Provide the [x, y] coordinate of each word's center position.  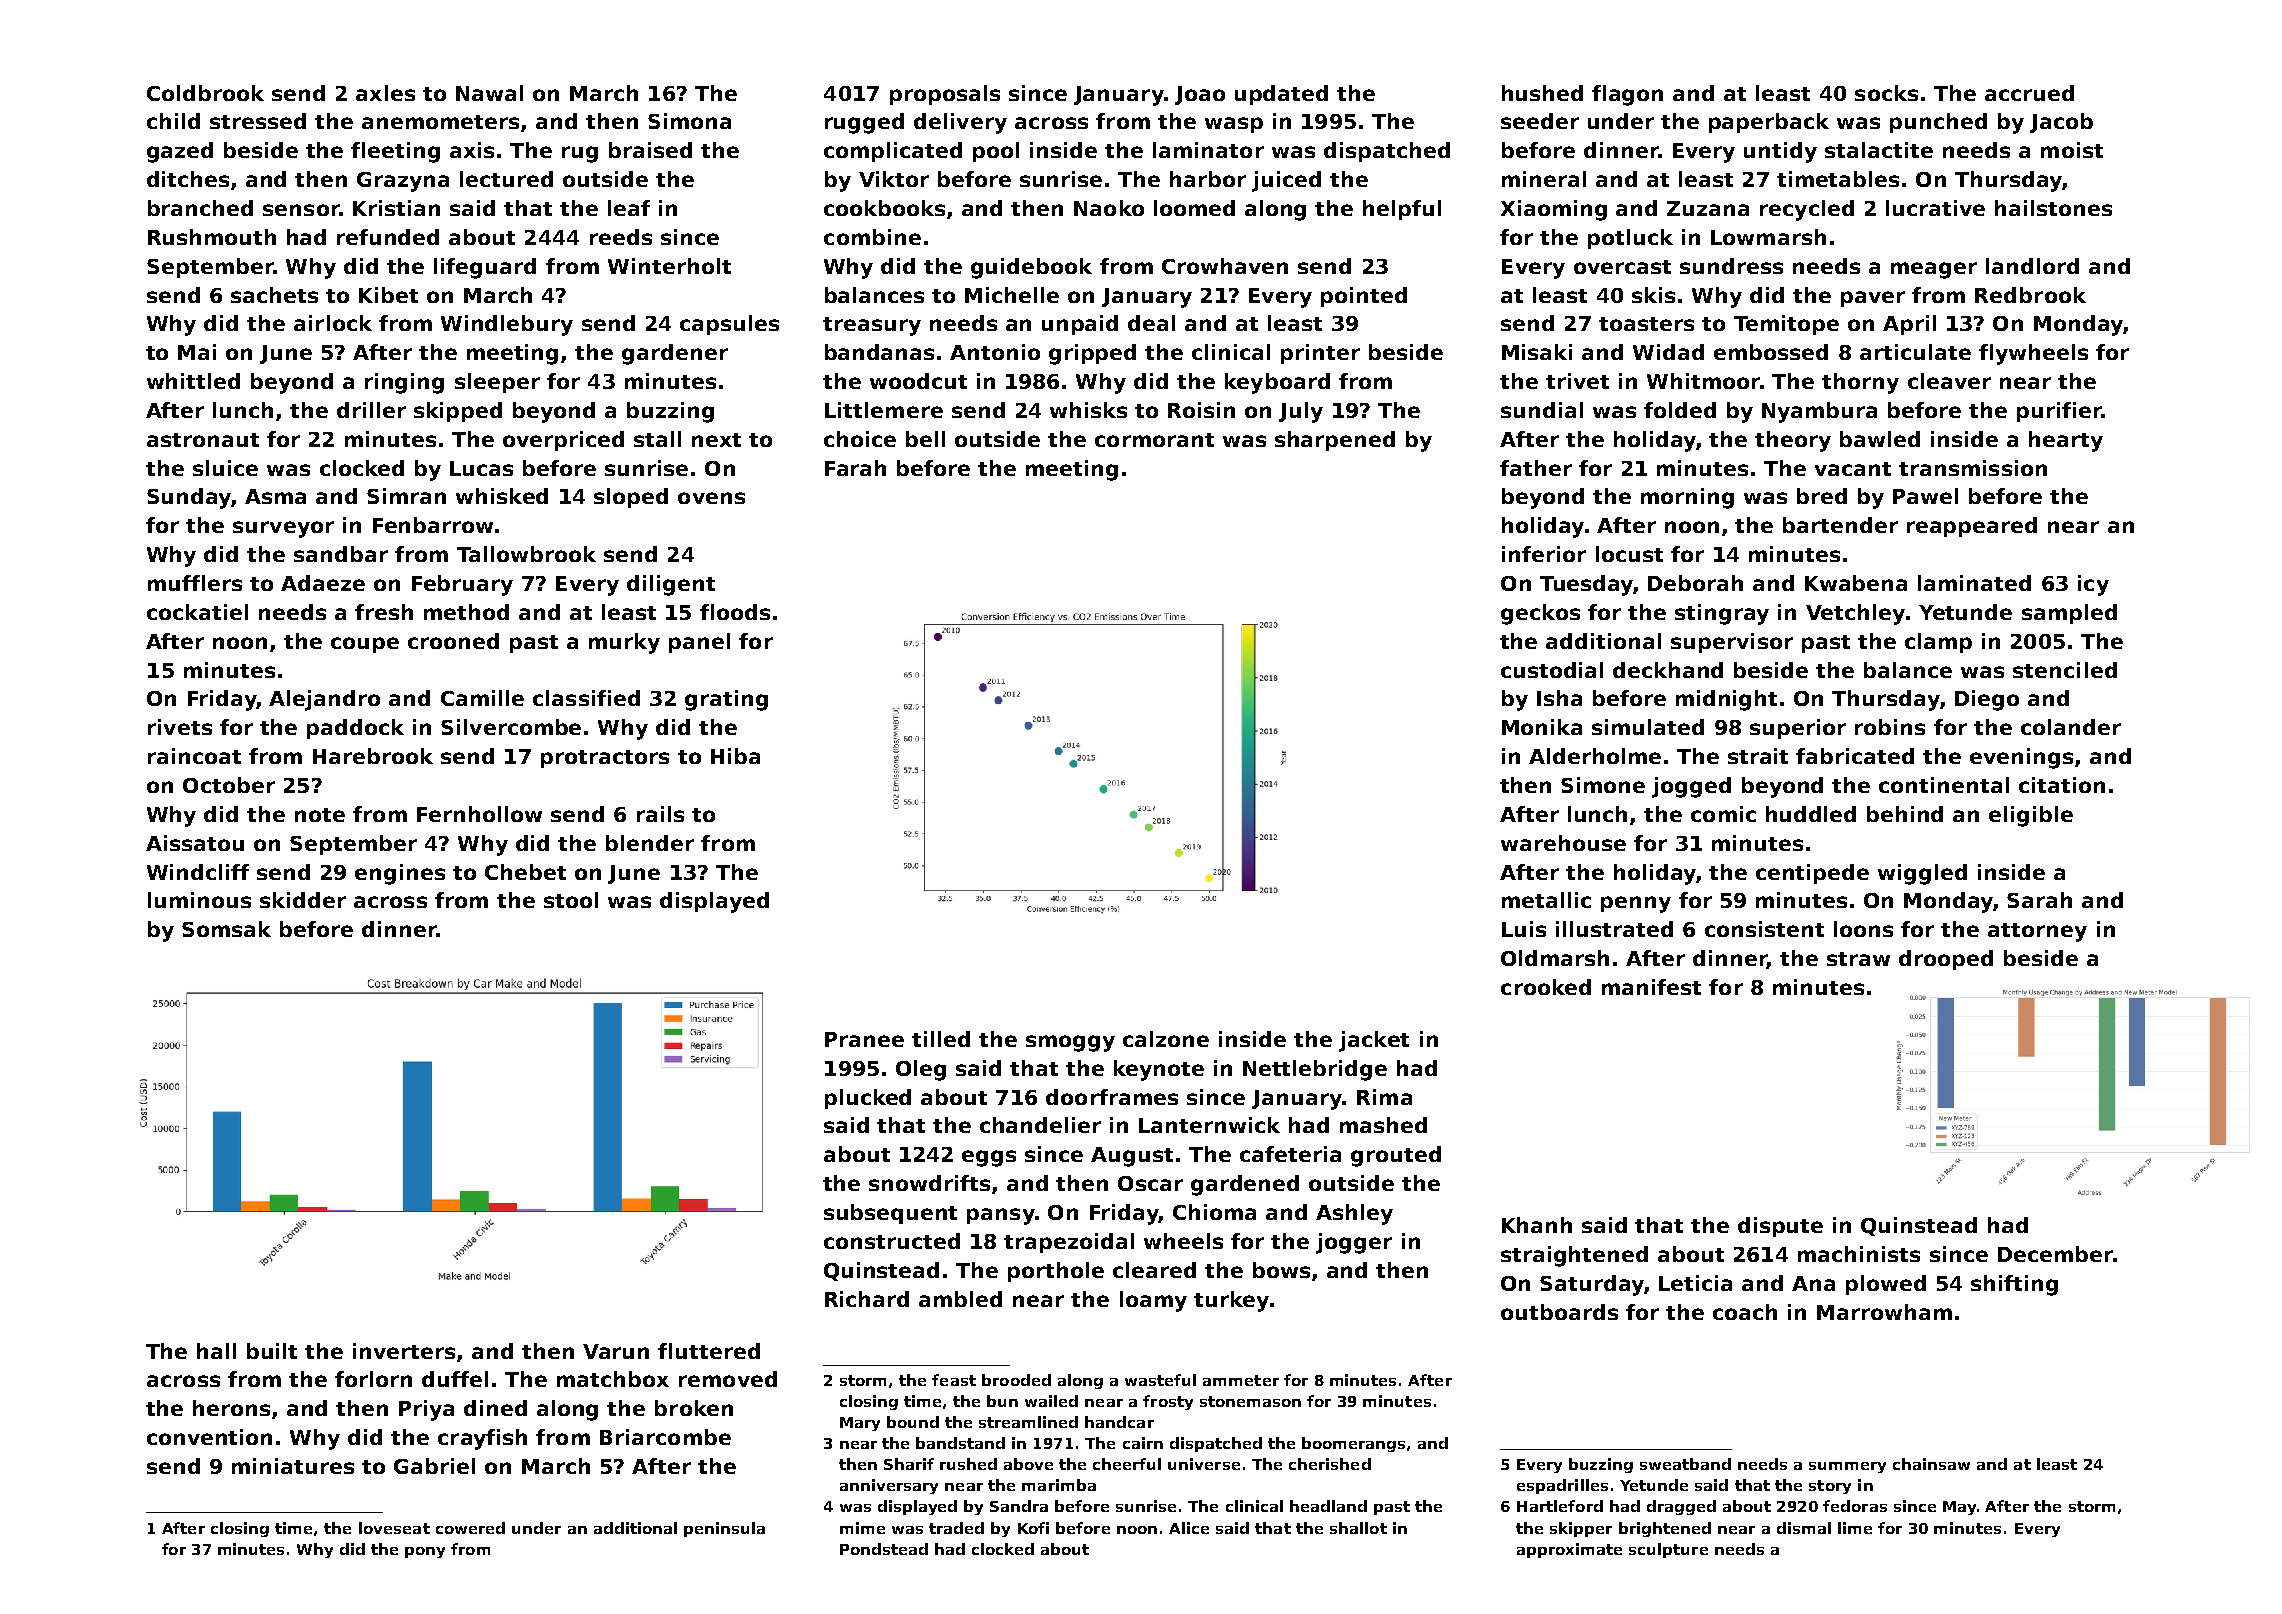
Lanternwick [1209, 1125]
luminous [199, 900]
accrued [2029, 93]
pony [425, 1552]
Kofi [1033, 1528]
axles [385, 93]
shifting [2014, 1285]
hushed [1542, 93]
